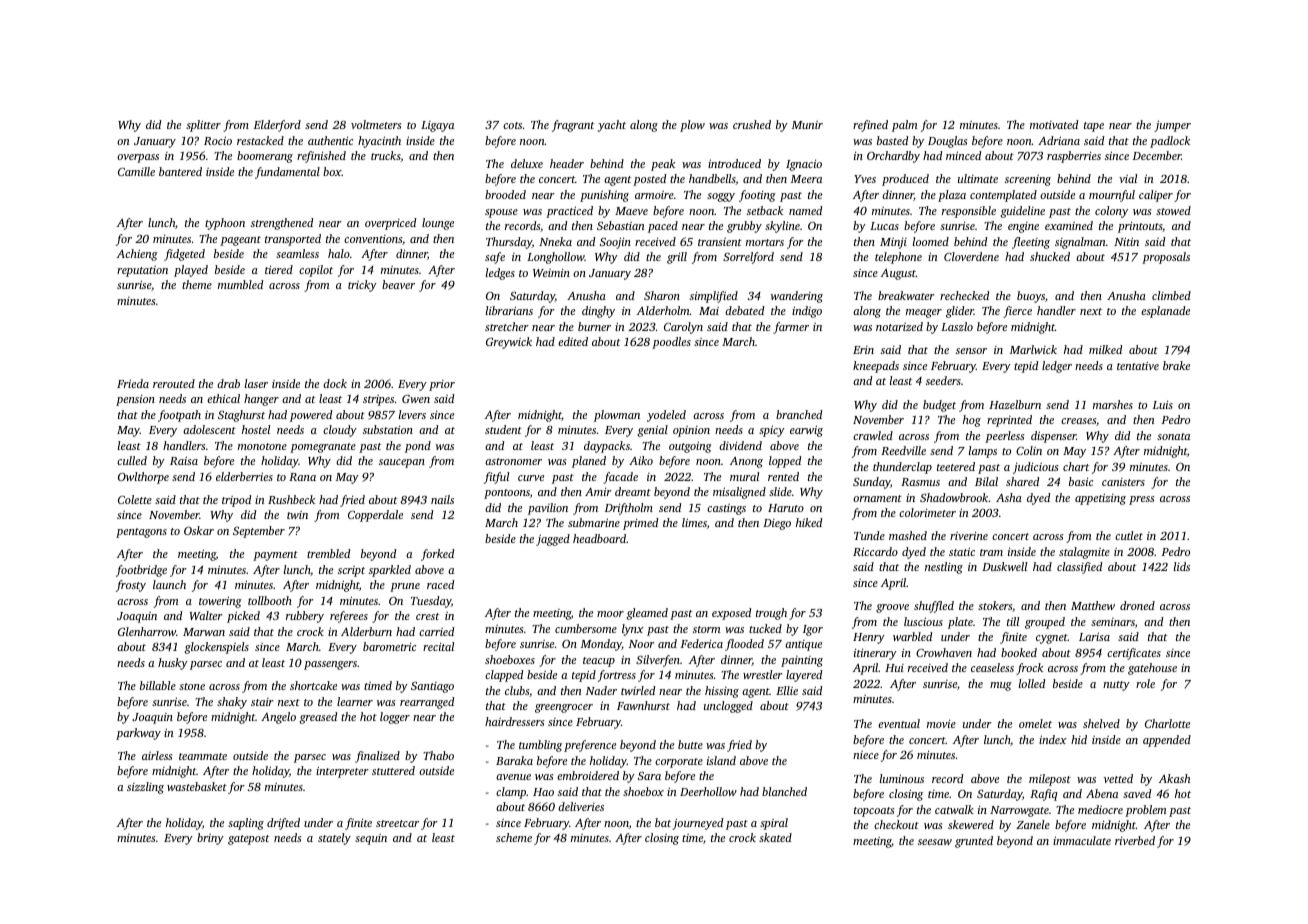 The width and height of the image is (1308, 924). Describe the element at coordinates (169, 584) in the image. I see `launch` at that location.
